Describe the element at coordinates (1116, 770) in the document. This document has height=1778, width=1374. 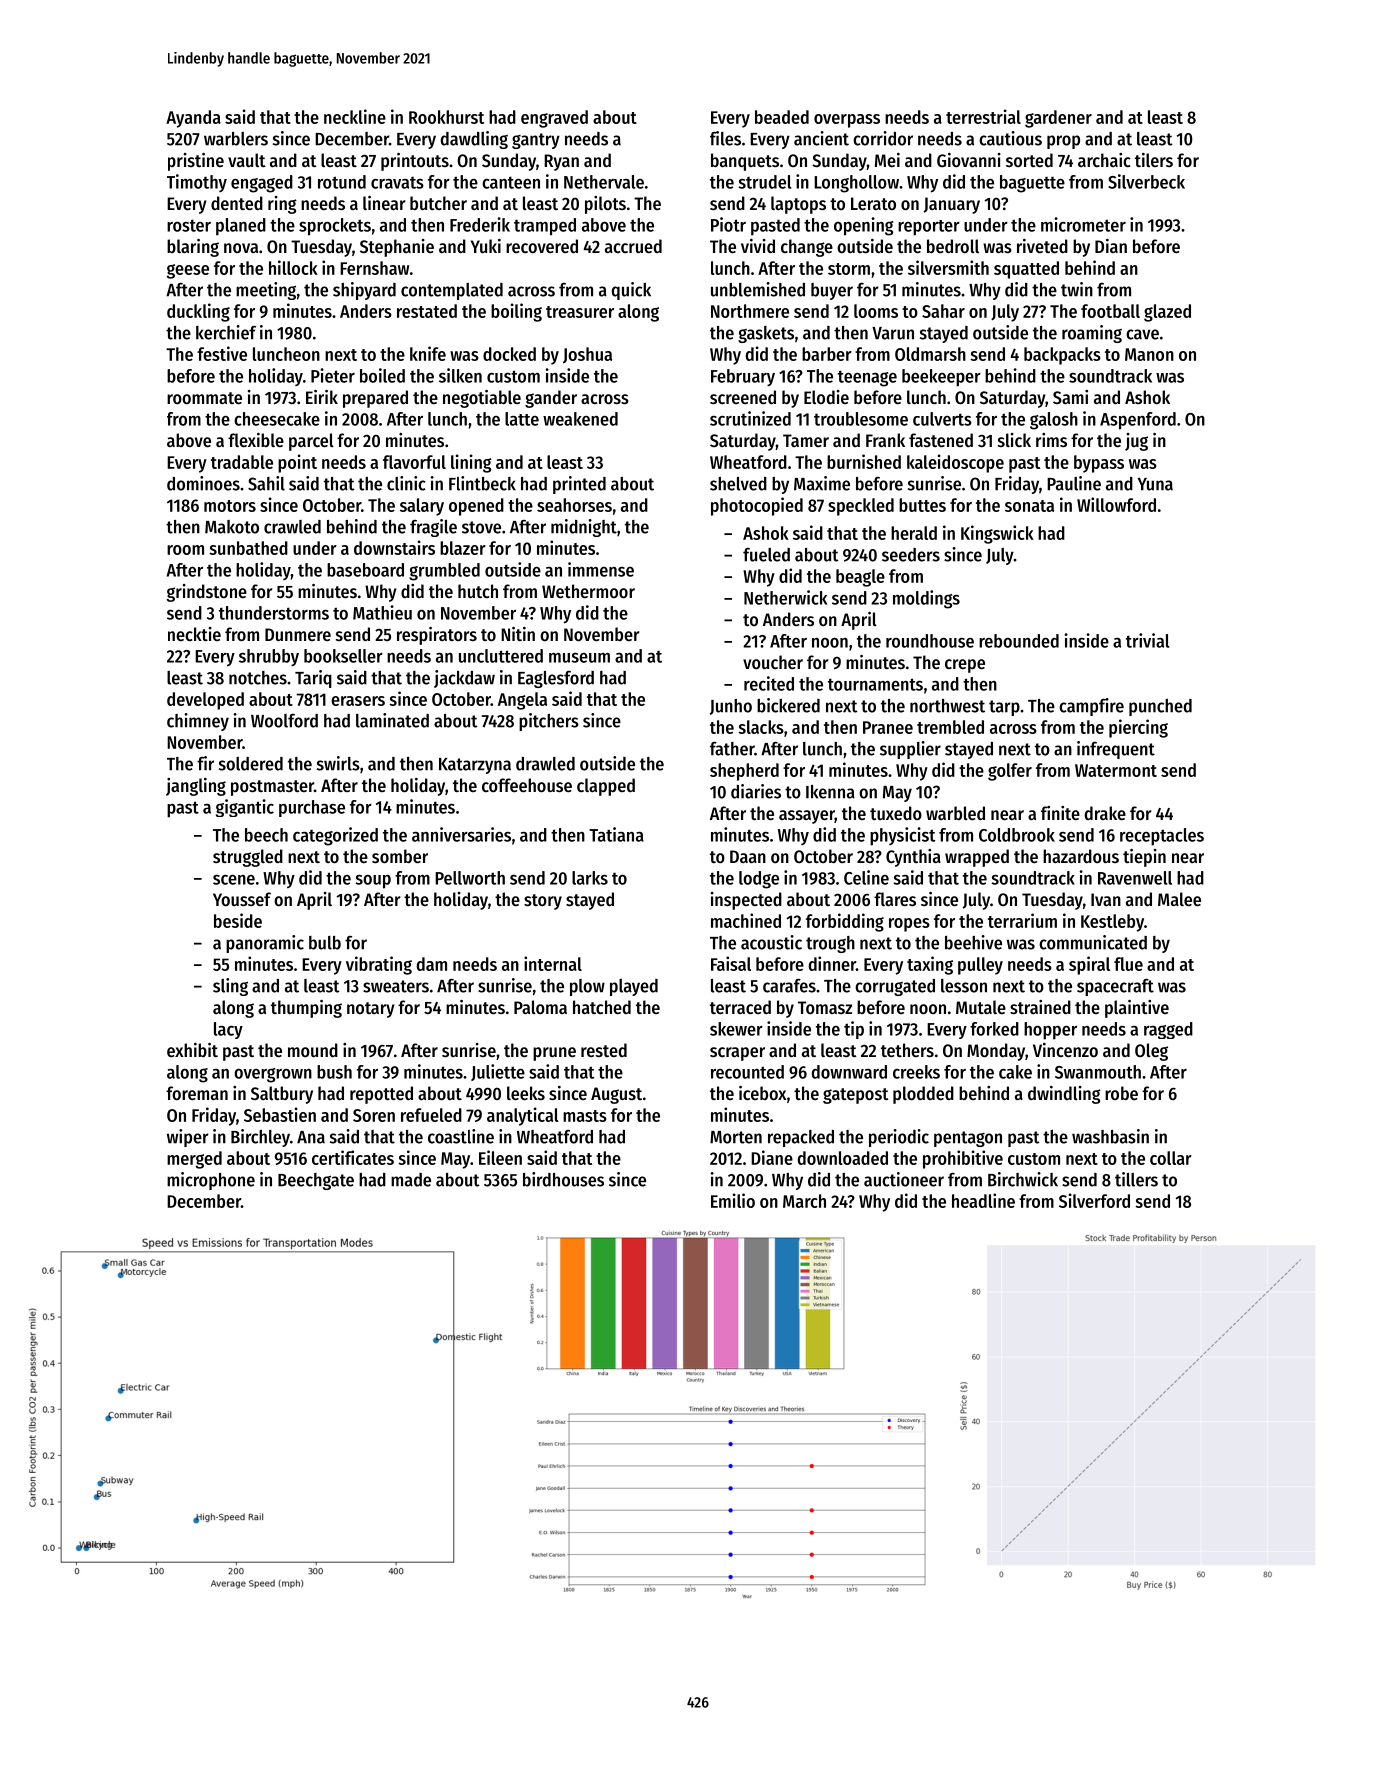
I see `Watermont` at that location.
